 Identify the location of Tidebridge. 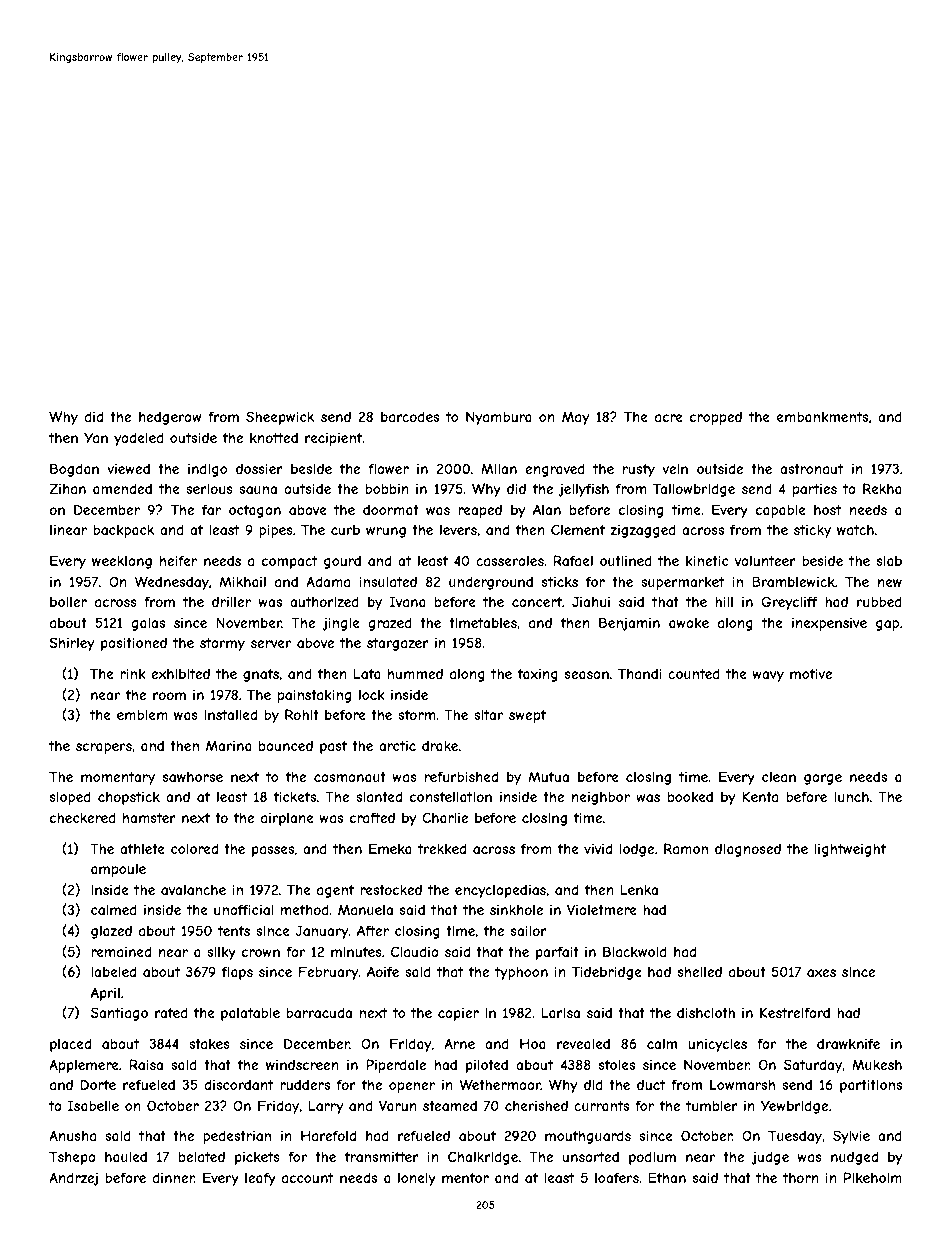
(607, 973).
